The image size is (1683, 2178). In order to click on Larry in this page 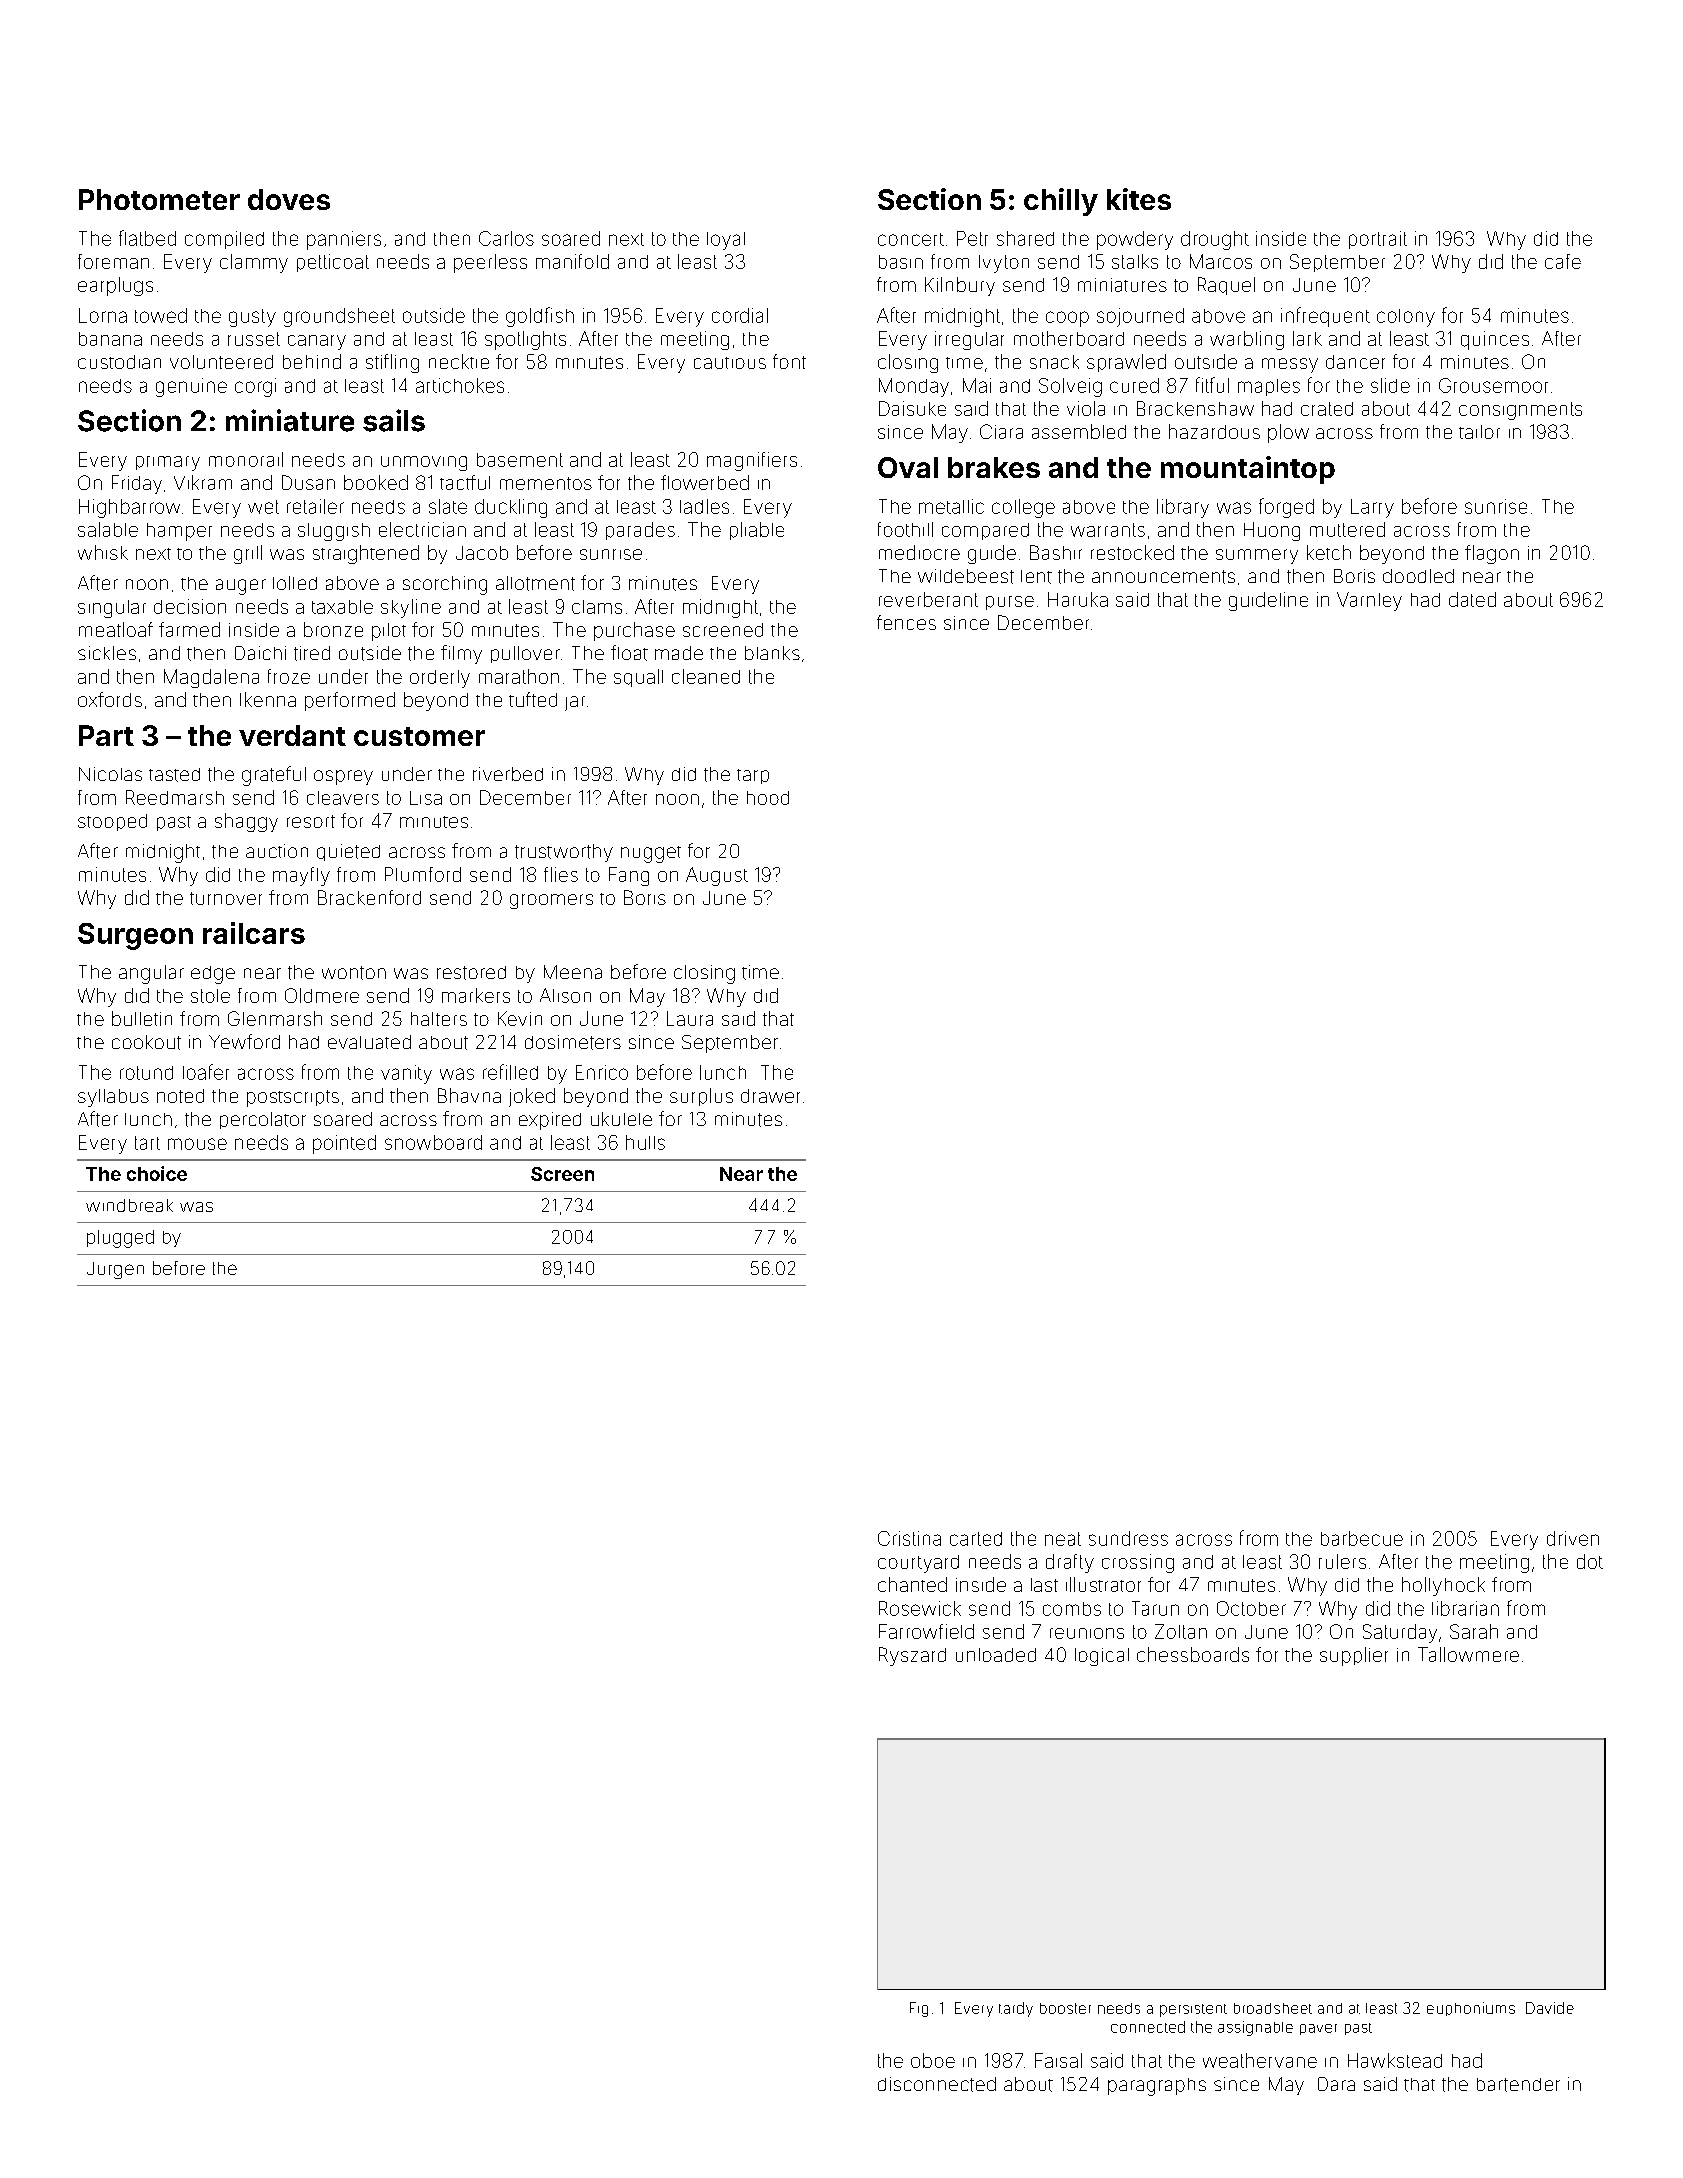, I will do `click(1372, 508)`.
